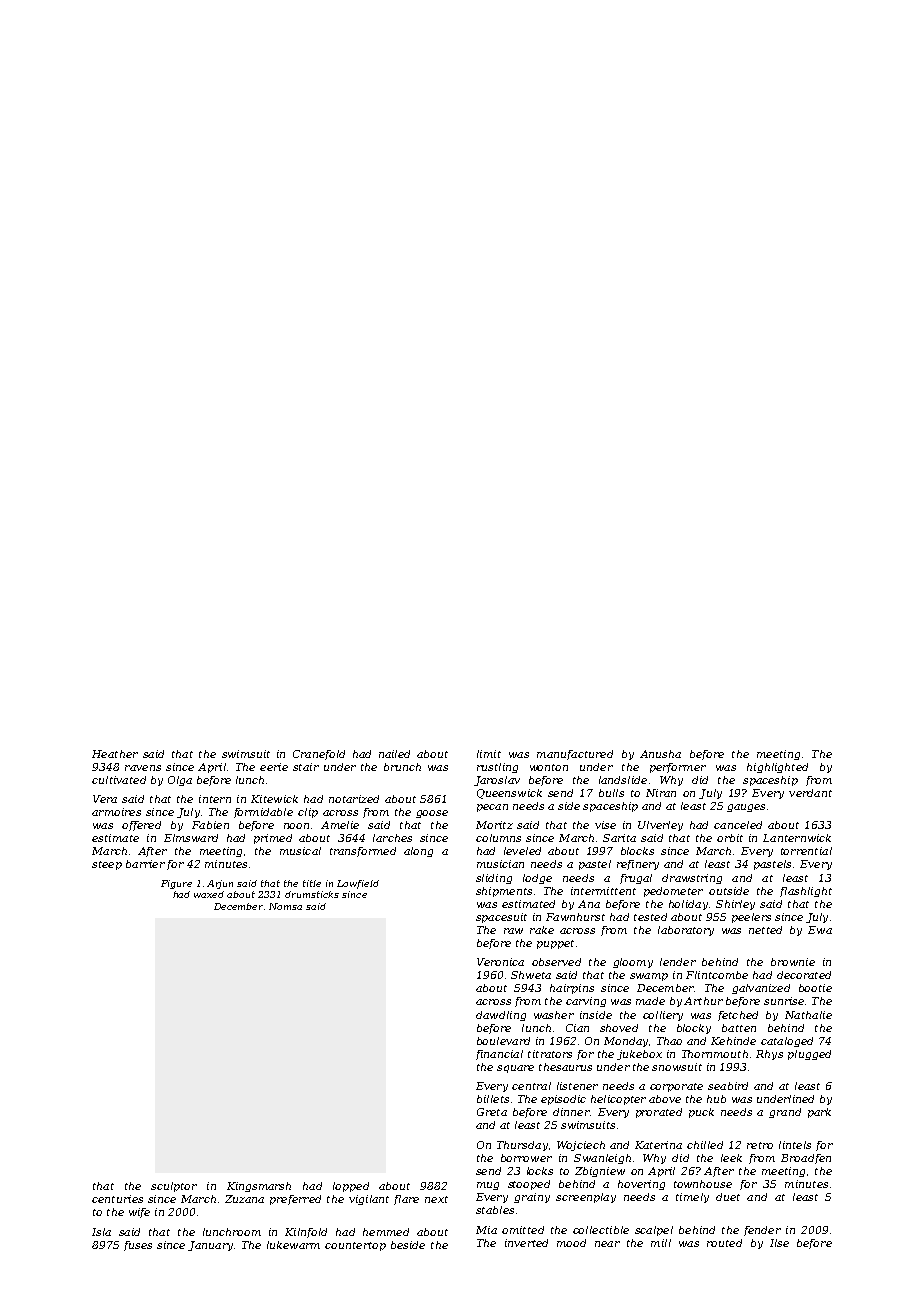 This image has width=924, height=1308. What do you see at coordinates (660, 754) in the image?
I see `Anusha` at bounding box center [660, 754].
